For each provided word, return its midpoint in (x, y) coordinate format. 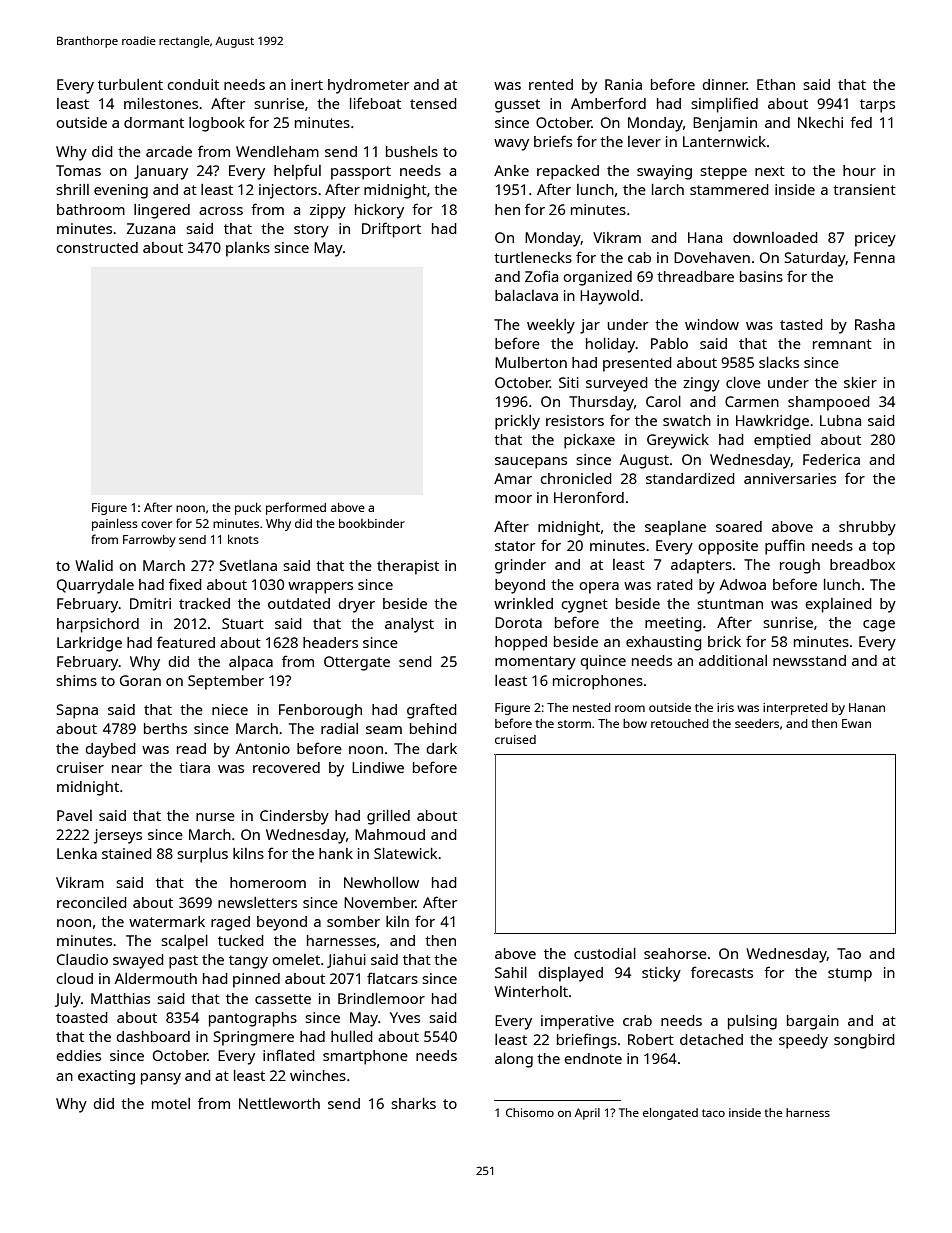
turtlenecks (533, 257)
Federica (831, 459)
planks (248, 249)
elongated (670, 1114)
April (587, 1114)
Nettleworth (279, 1103)
